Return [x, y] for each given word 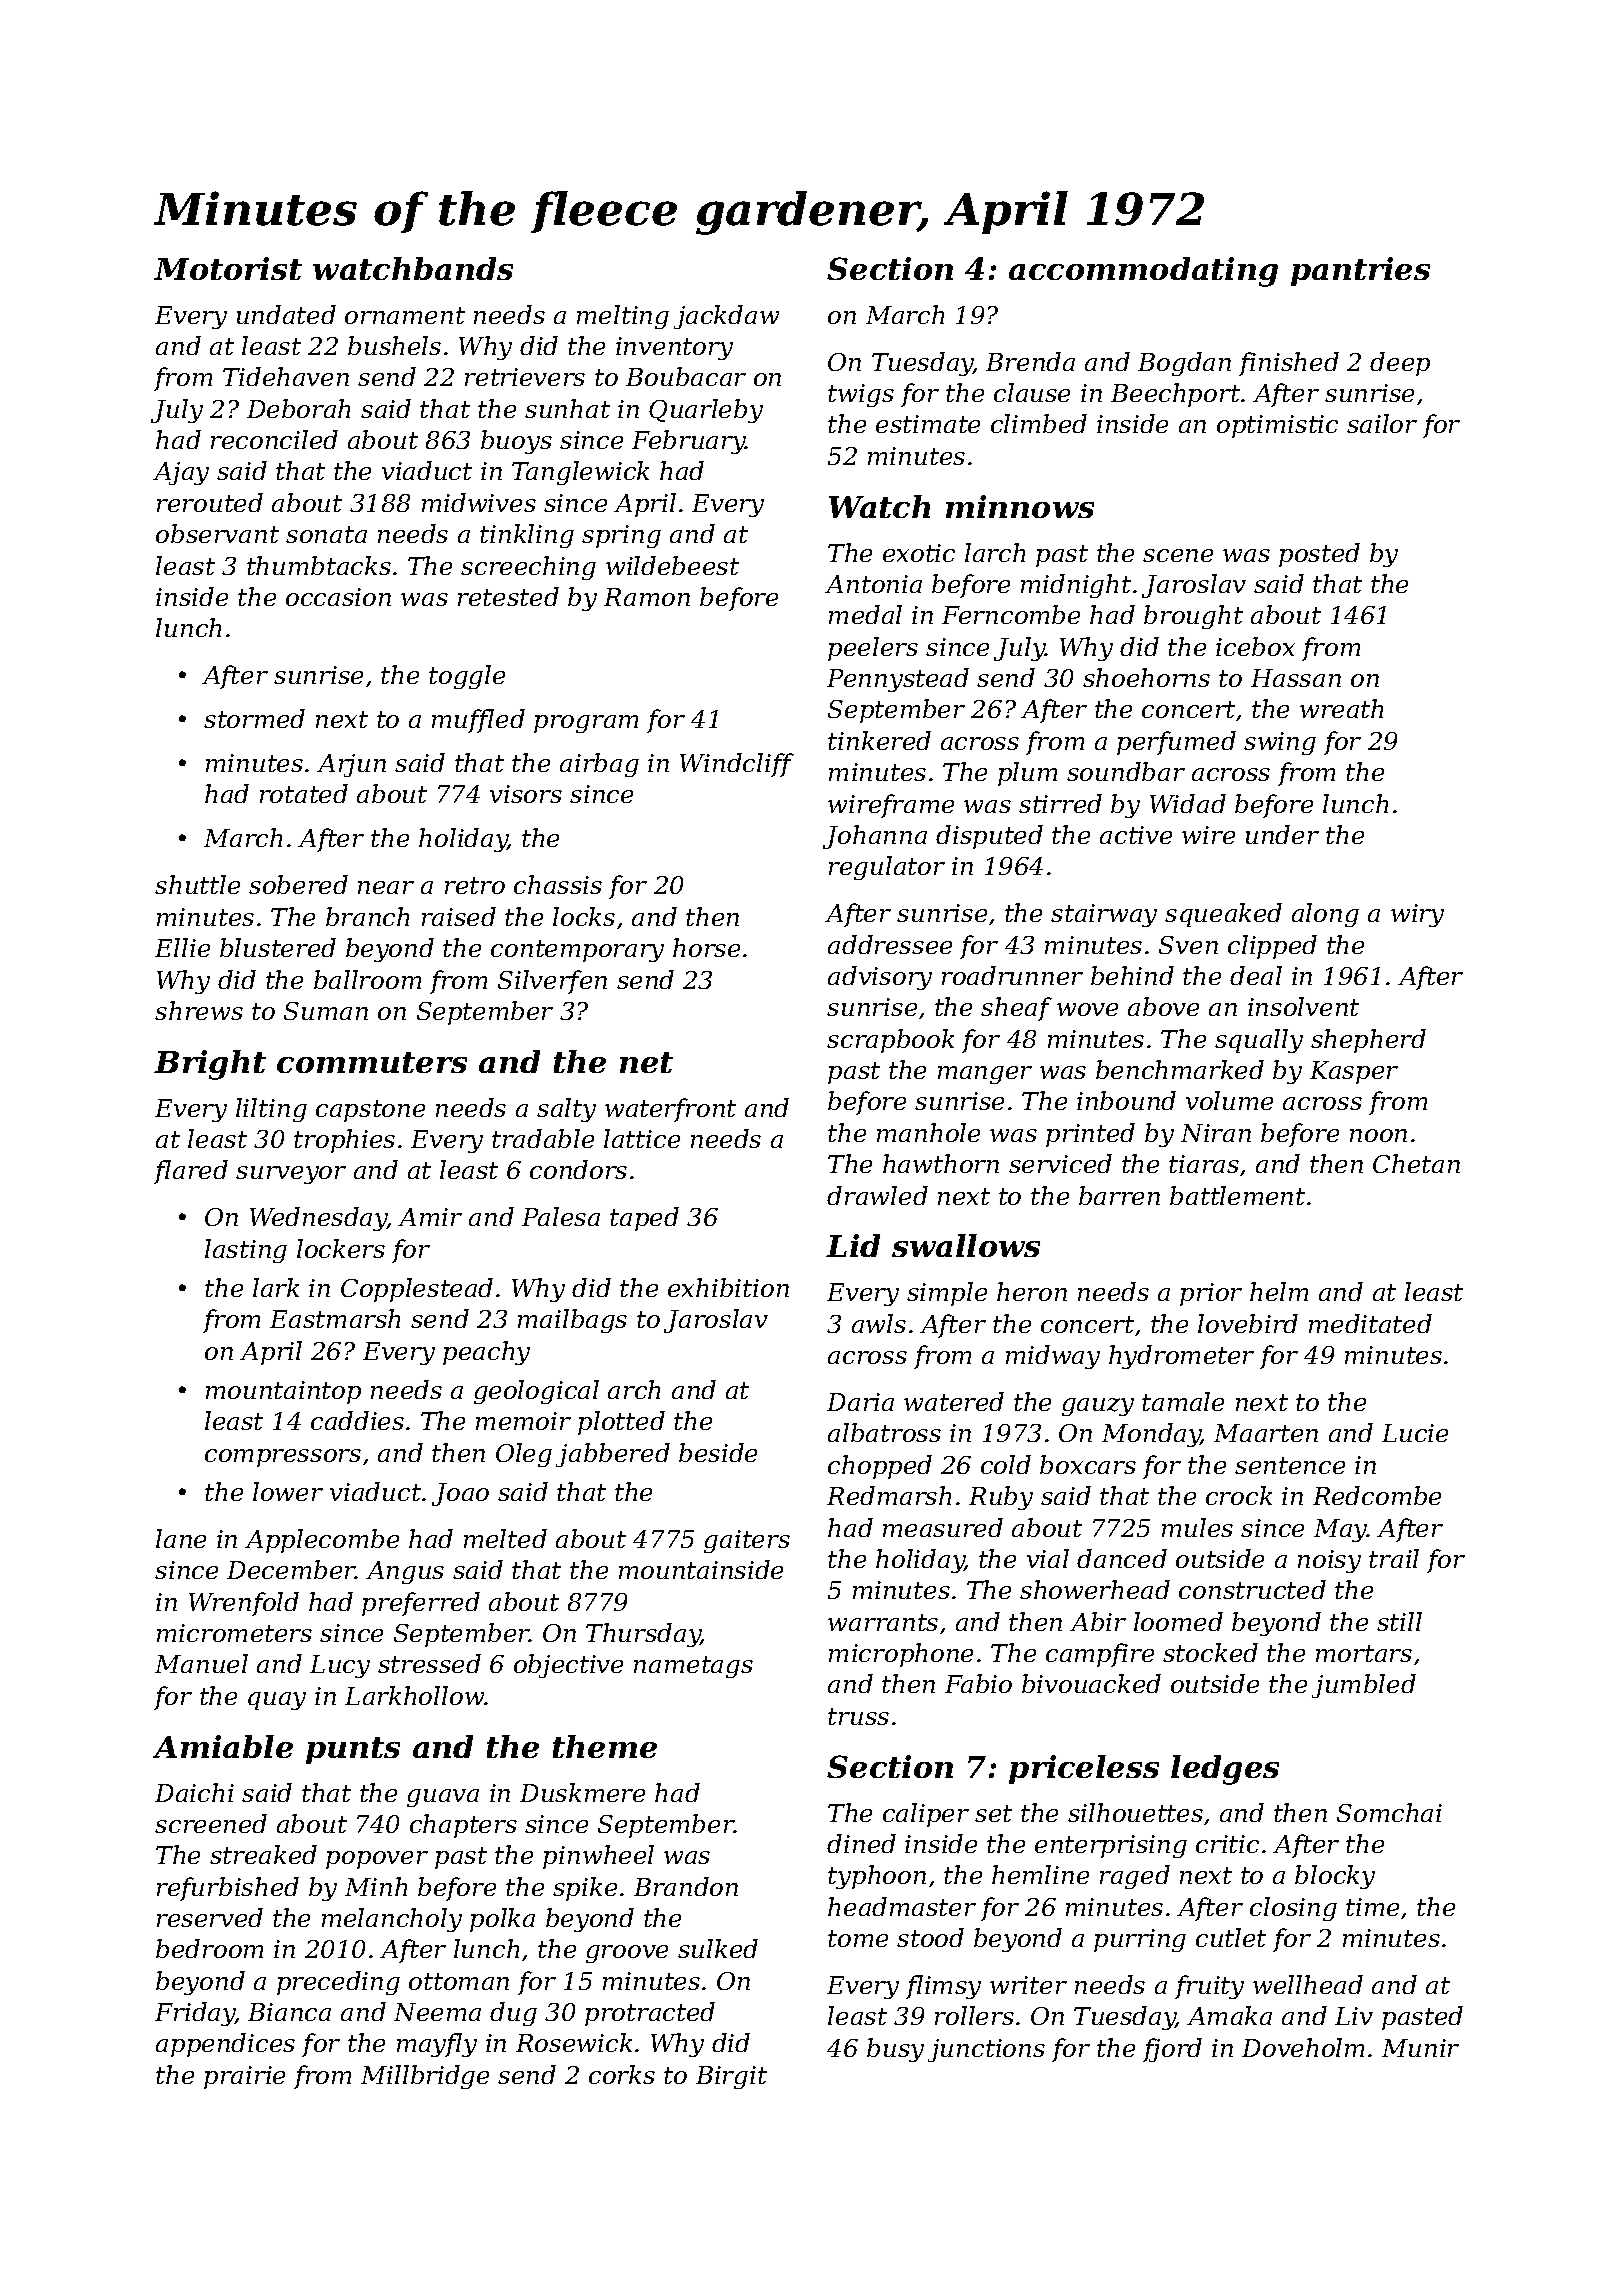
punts [353, 1750]
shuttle [197, 884]
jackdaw [726, 317]
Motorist [228, 268]
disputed [989, 837]
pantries [1360, 271]
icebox [1255, 646]
